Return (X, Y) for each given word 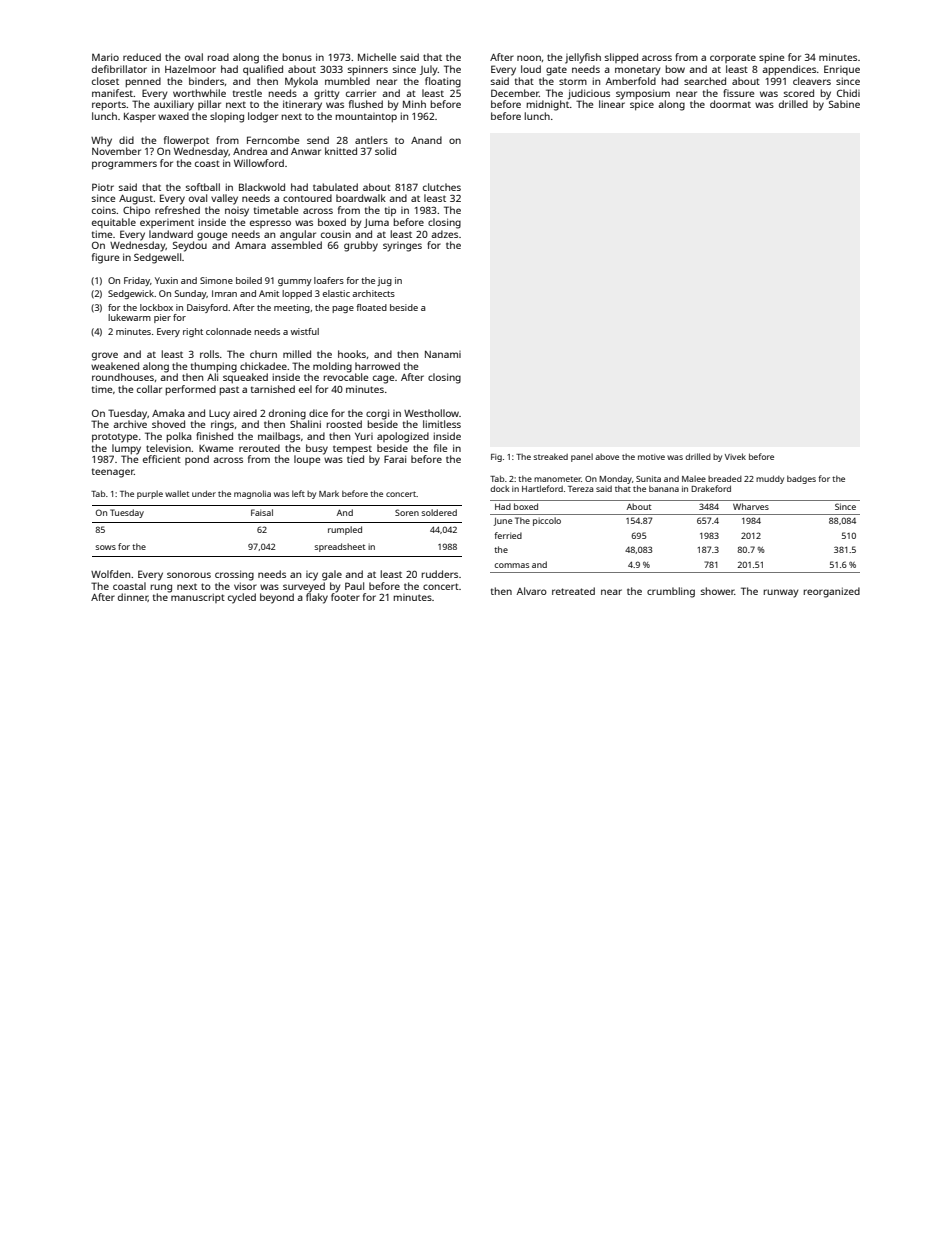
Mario (105, 57)
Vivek (735, 456)
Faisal (262, 512)
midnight (548, 105)
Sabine (844, 104)
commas (511, 565)
